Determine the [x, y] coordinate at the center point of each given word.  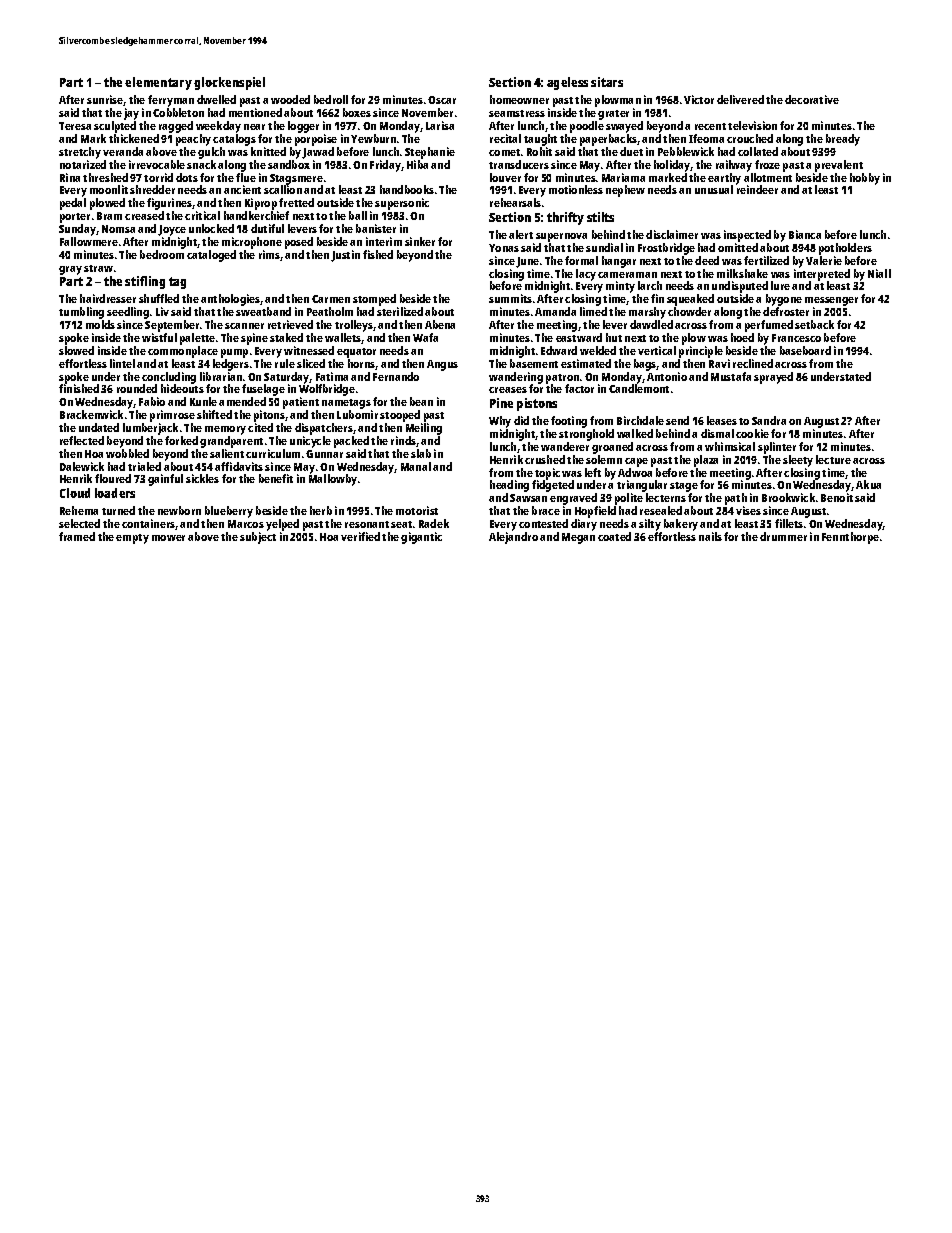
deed [707, 260]
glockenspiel [229, 83]
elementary [158, 83]
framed [77, 536]
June [527, 262]
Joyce [172, 230]
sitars [607, 82]
